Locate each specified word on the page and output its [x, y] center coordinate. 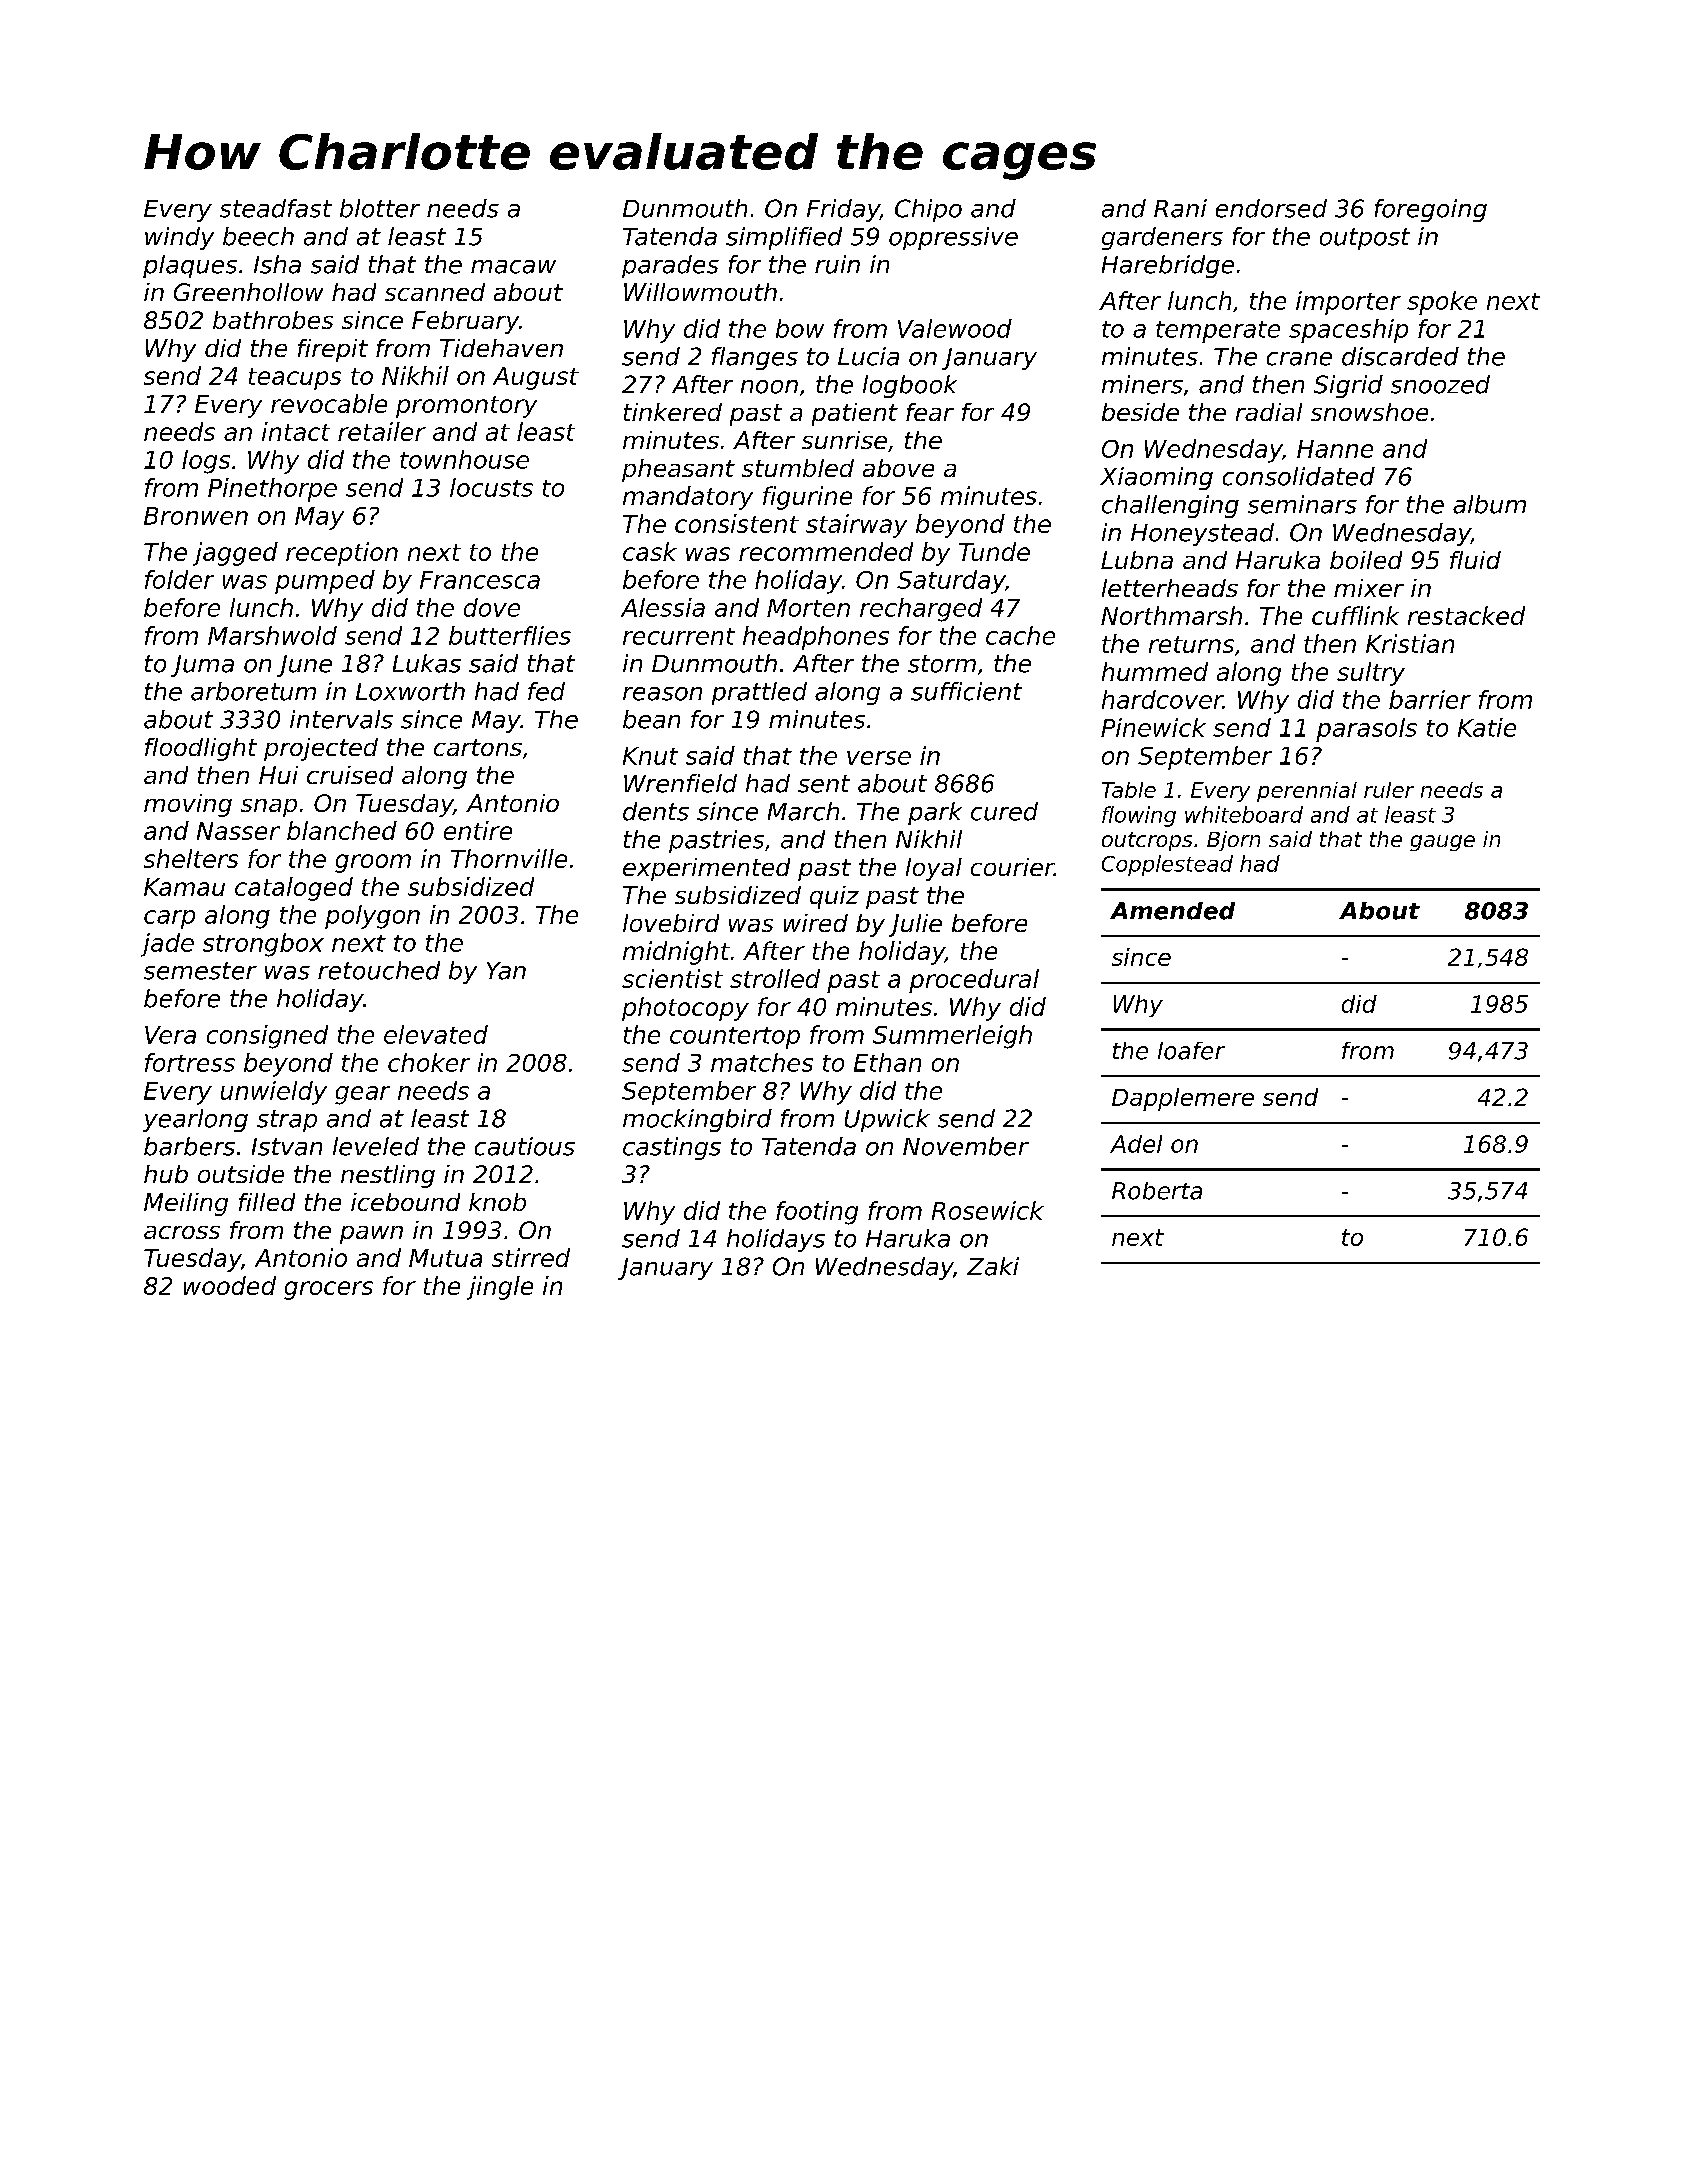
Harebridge [1168, 266]
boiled [1366, 560]
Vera [170, 1035]
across [182, 1232]
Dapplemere [1183, 1099]
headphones [816, 638]
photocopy [685, 1009]
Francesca [480, 580]
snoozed [1440, 384]
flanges [755, 358]
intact [296, 431]
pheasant [678, 470]
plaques [190, 266]
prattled [759, 693]
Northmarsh [1171, 615]
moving [188, 805]
